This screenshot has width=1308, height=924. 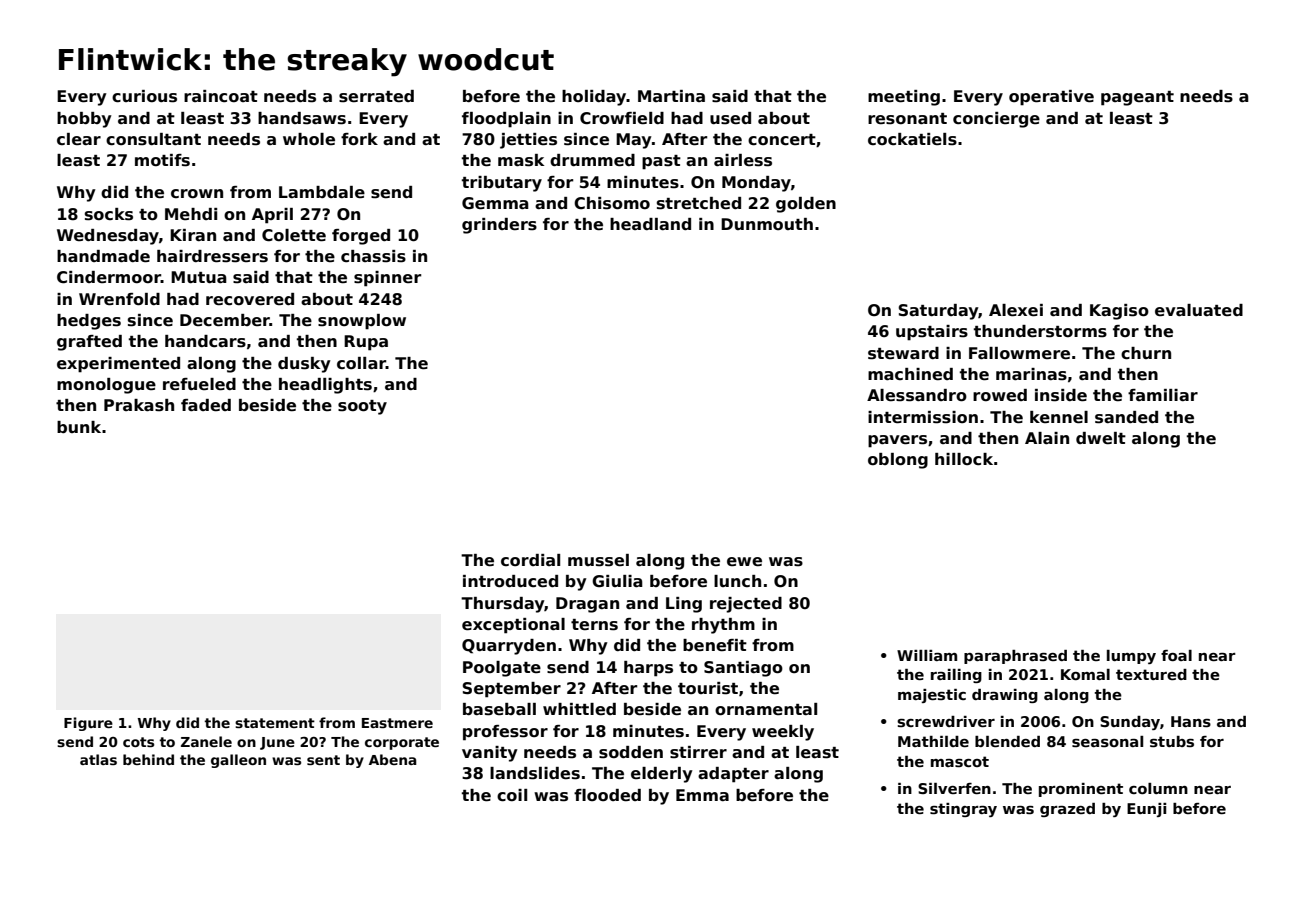 I want to click on handmade, so click(x=103, y=256).
